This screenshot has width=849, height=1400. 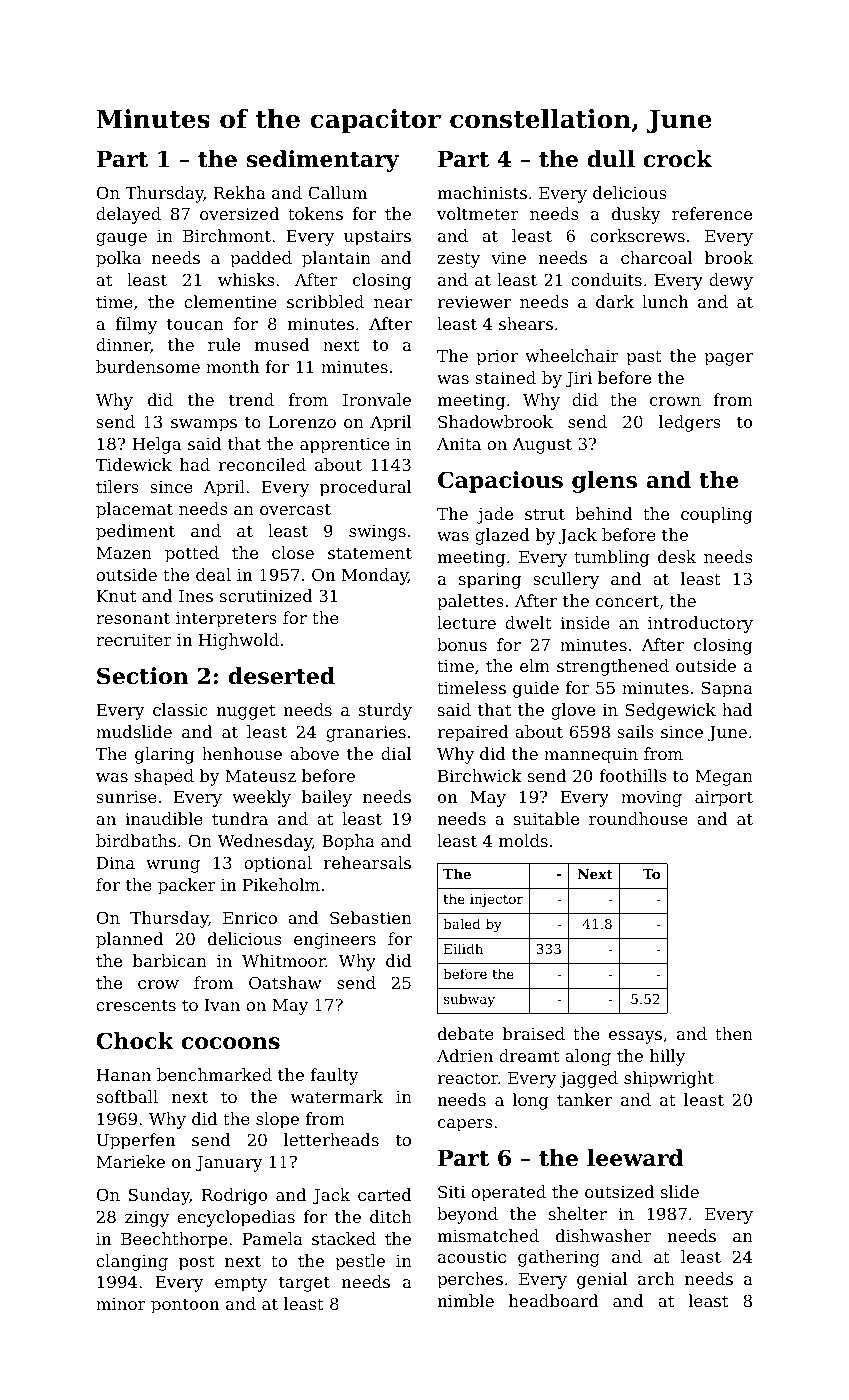 What do you see at coordinates (462, 644) in the screenshot?
I see `bonus` at bounding box center [462, 644].
